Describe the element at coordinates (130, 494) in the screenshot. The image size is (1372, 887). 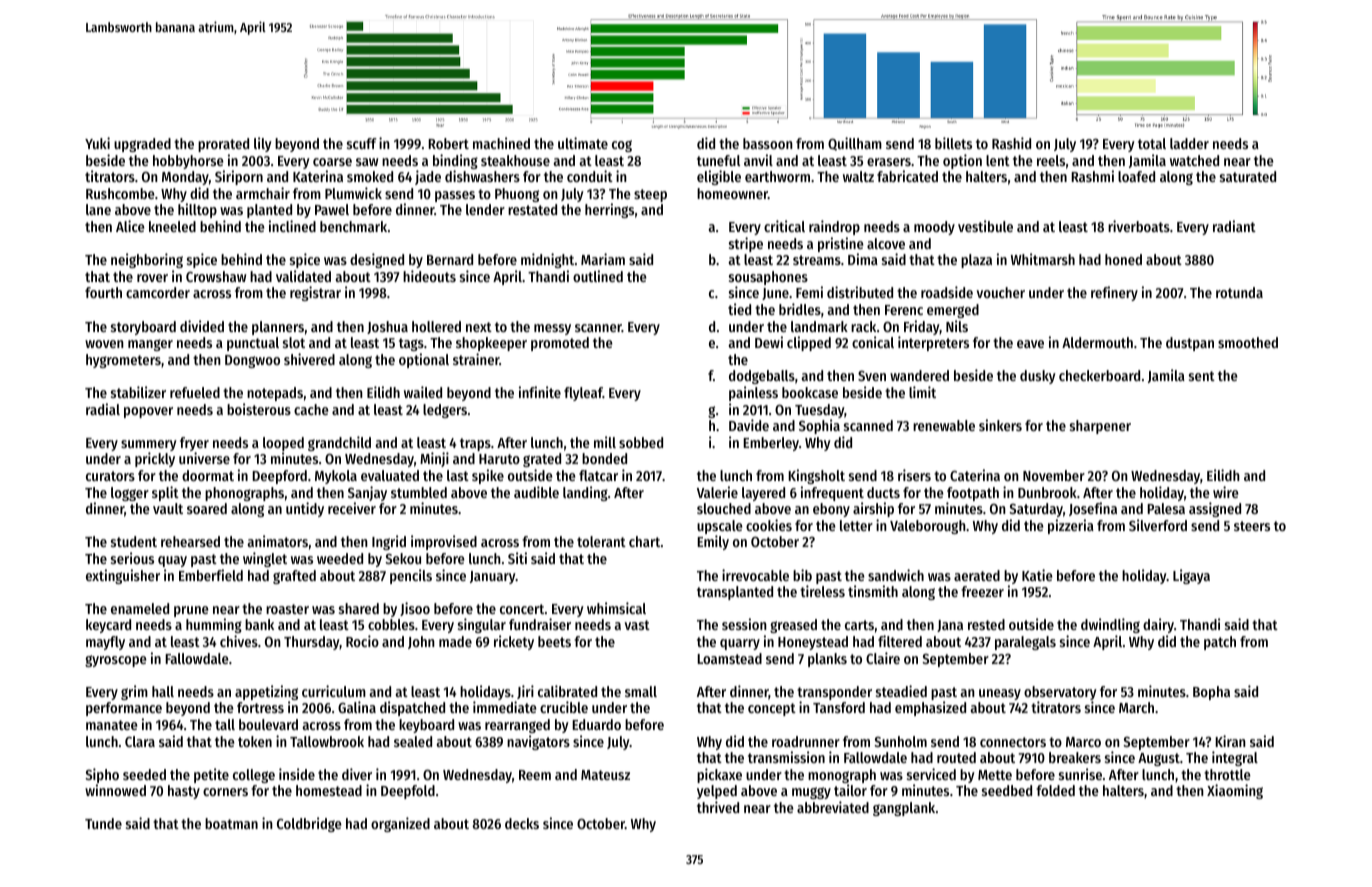
I see `logger` at that location.
